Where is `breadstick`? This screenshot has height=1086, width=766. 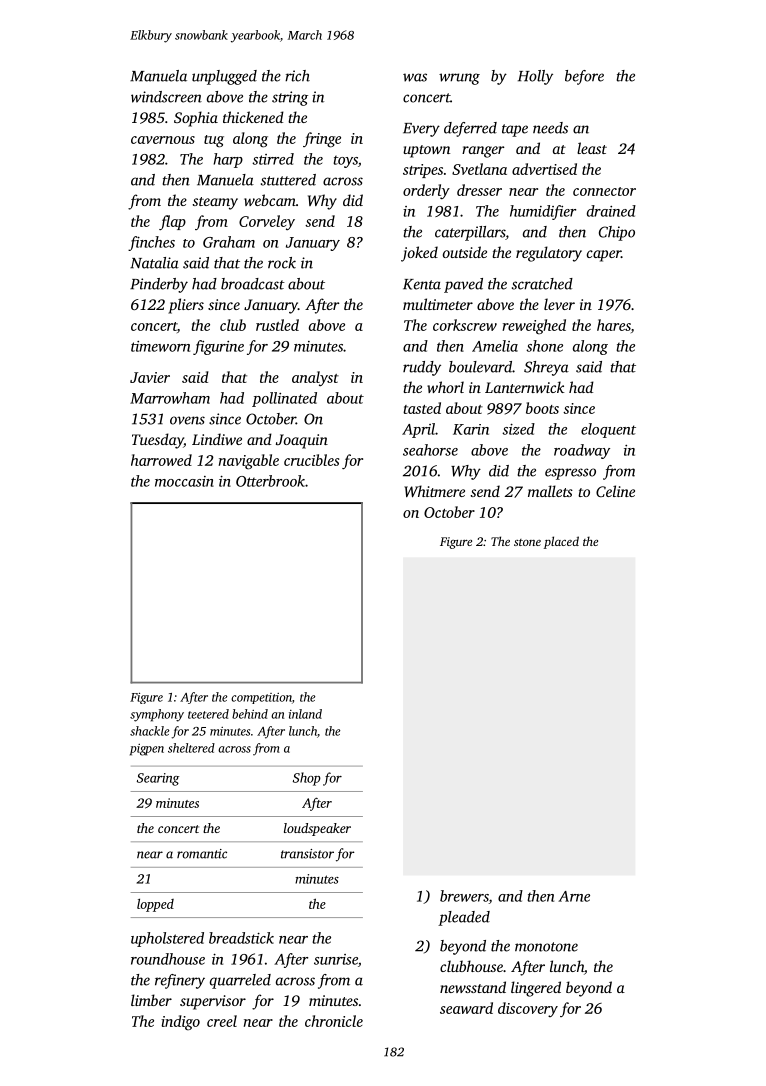 breadstick is located at coordinates (241, 938).
